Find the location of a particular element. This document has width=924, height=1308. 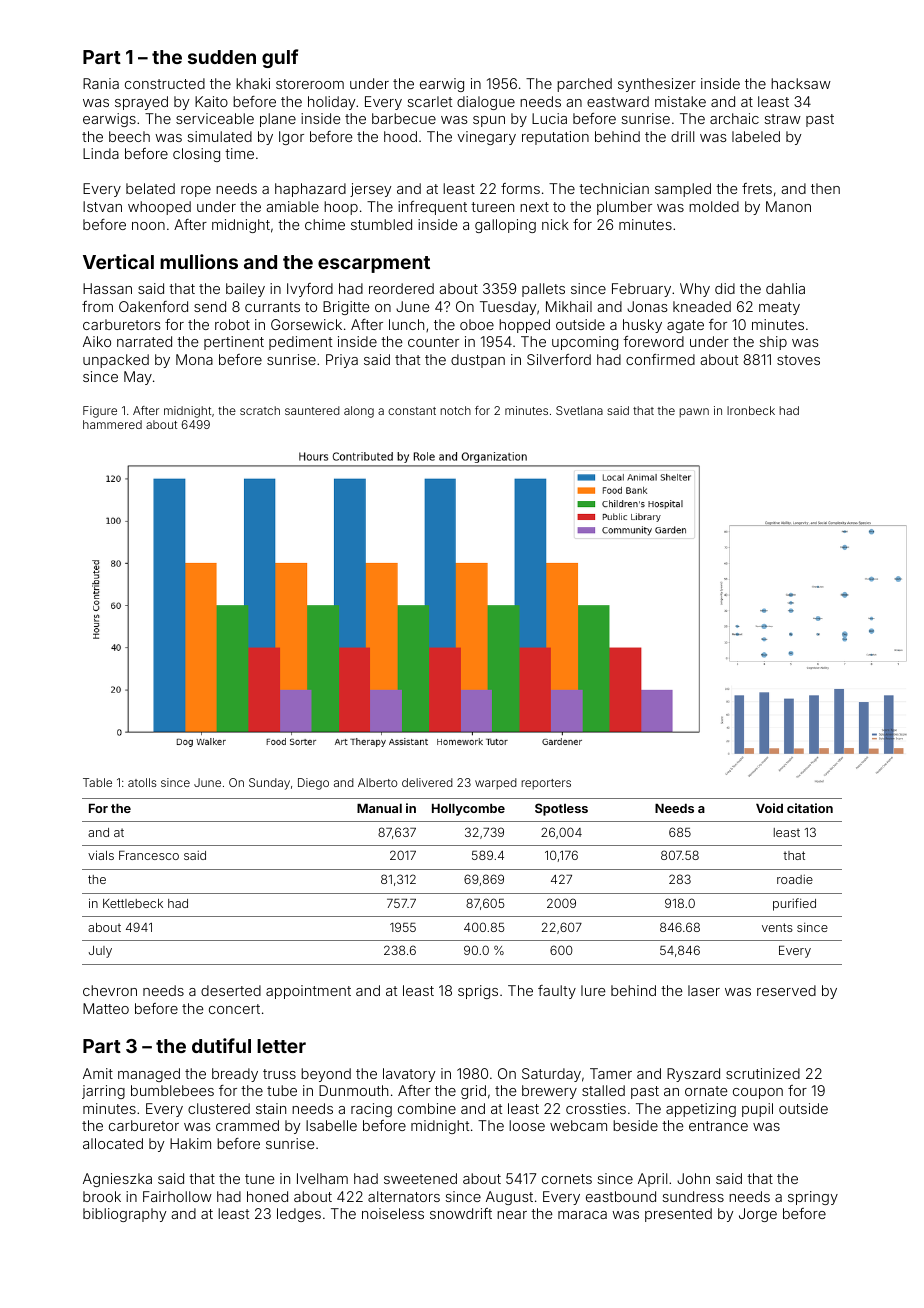

Void is located at coordinates (769, 808).
